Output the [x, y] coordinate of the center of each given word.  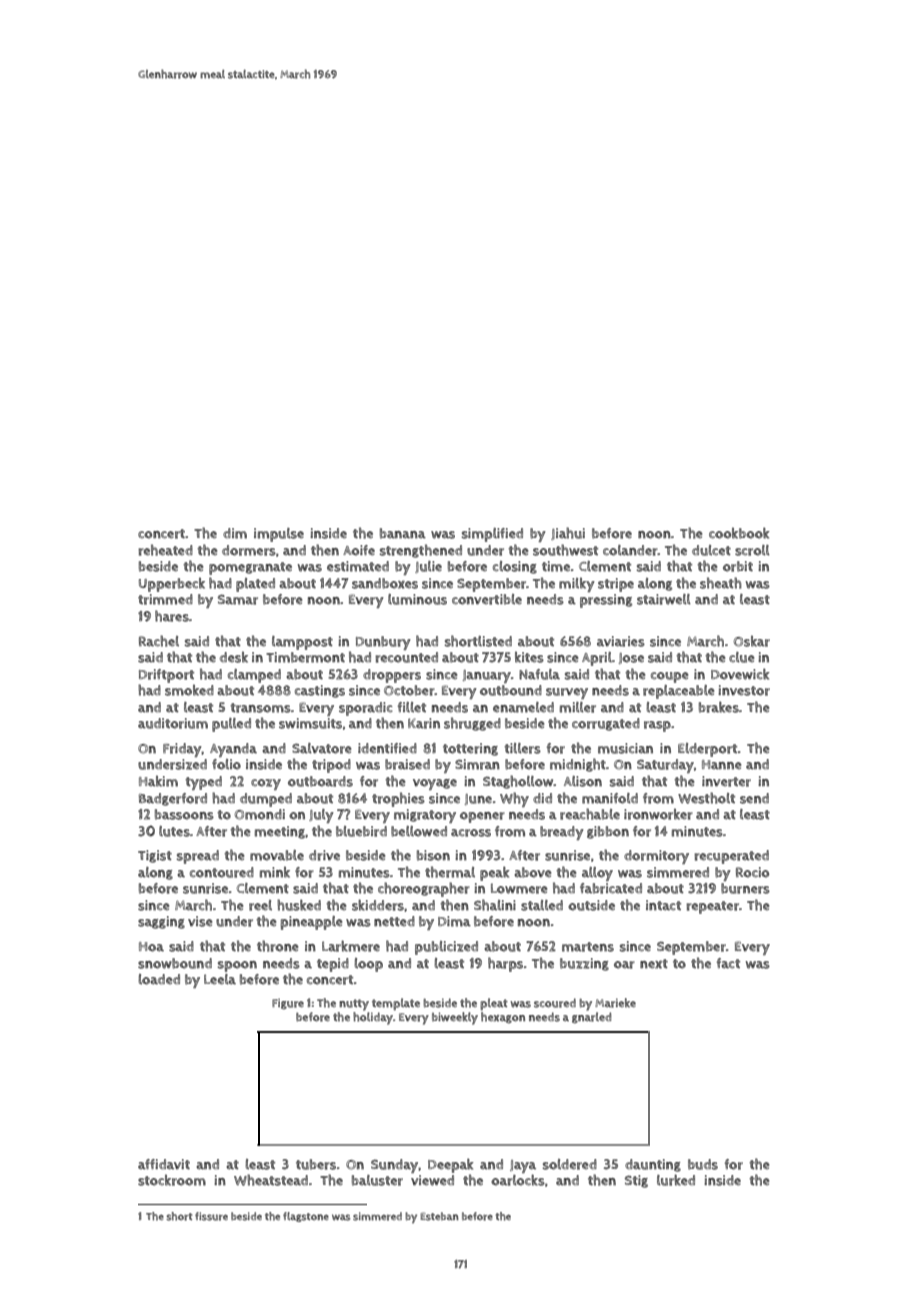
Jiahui [568, 533]
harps [505, 964]
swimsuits [310, 723]
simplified [492, 535]
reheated [165, 550]
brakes [719, 707]
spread [198, 857]
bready [562, 833]
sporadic [366, 709]
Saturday [665, 766]
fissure [211, 1216]
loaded [159, 979]
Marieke [615, 1003]
